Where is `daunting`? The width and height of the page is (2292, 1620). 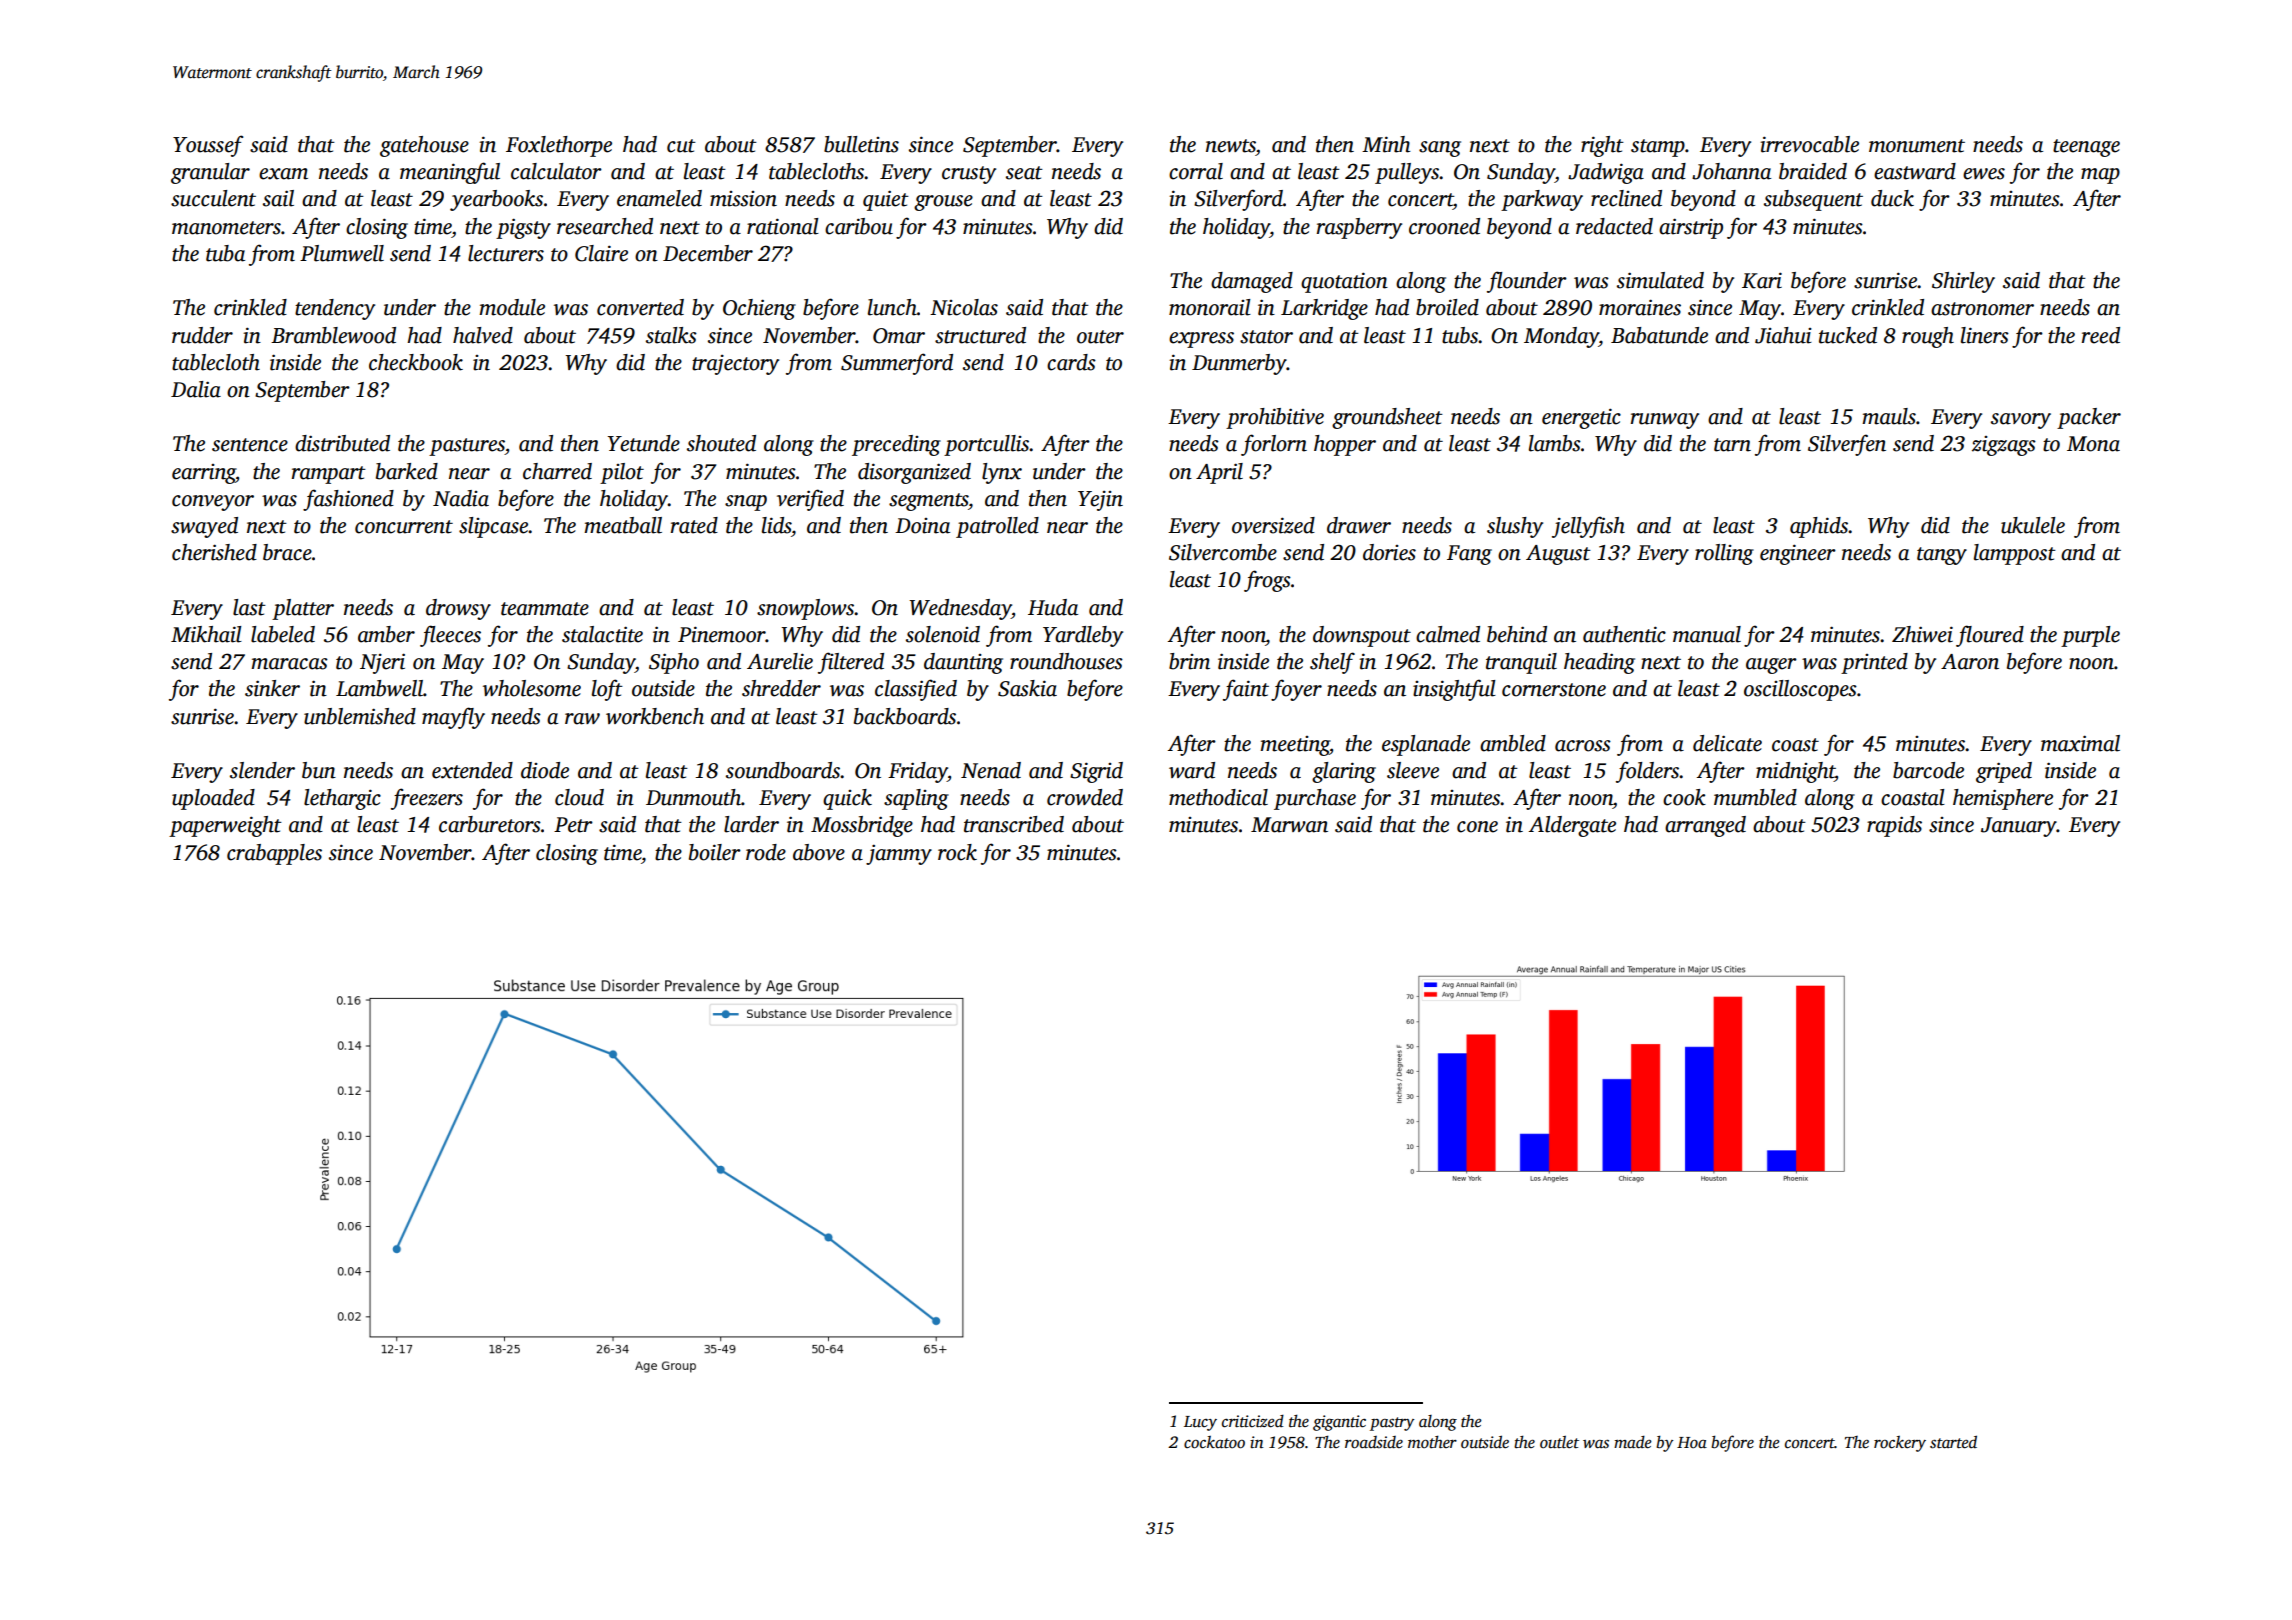
daunting is located at coordinates (963, 663).
